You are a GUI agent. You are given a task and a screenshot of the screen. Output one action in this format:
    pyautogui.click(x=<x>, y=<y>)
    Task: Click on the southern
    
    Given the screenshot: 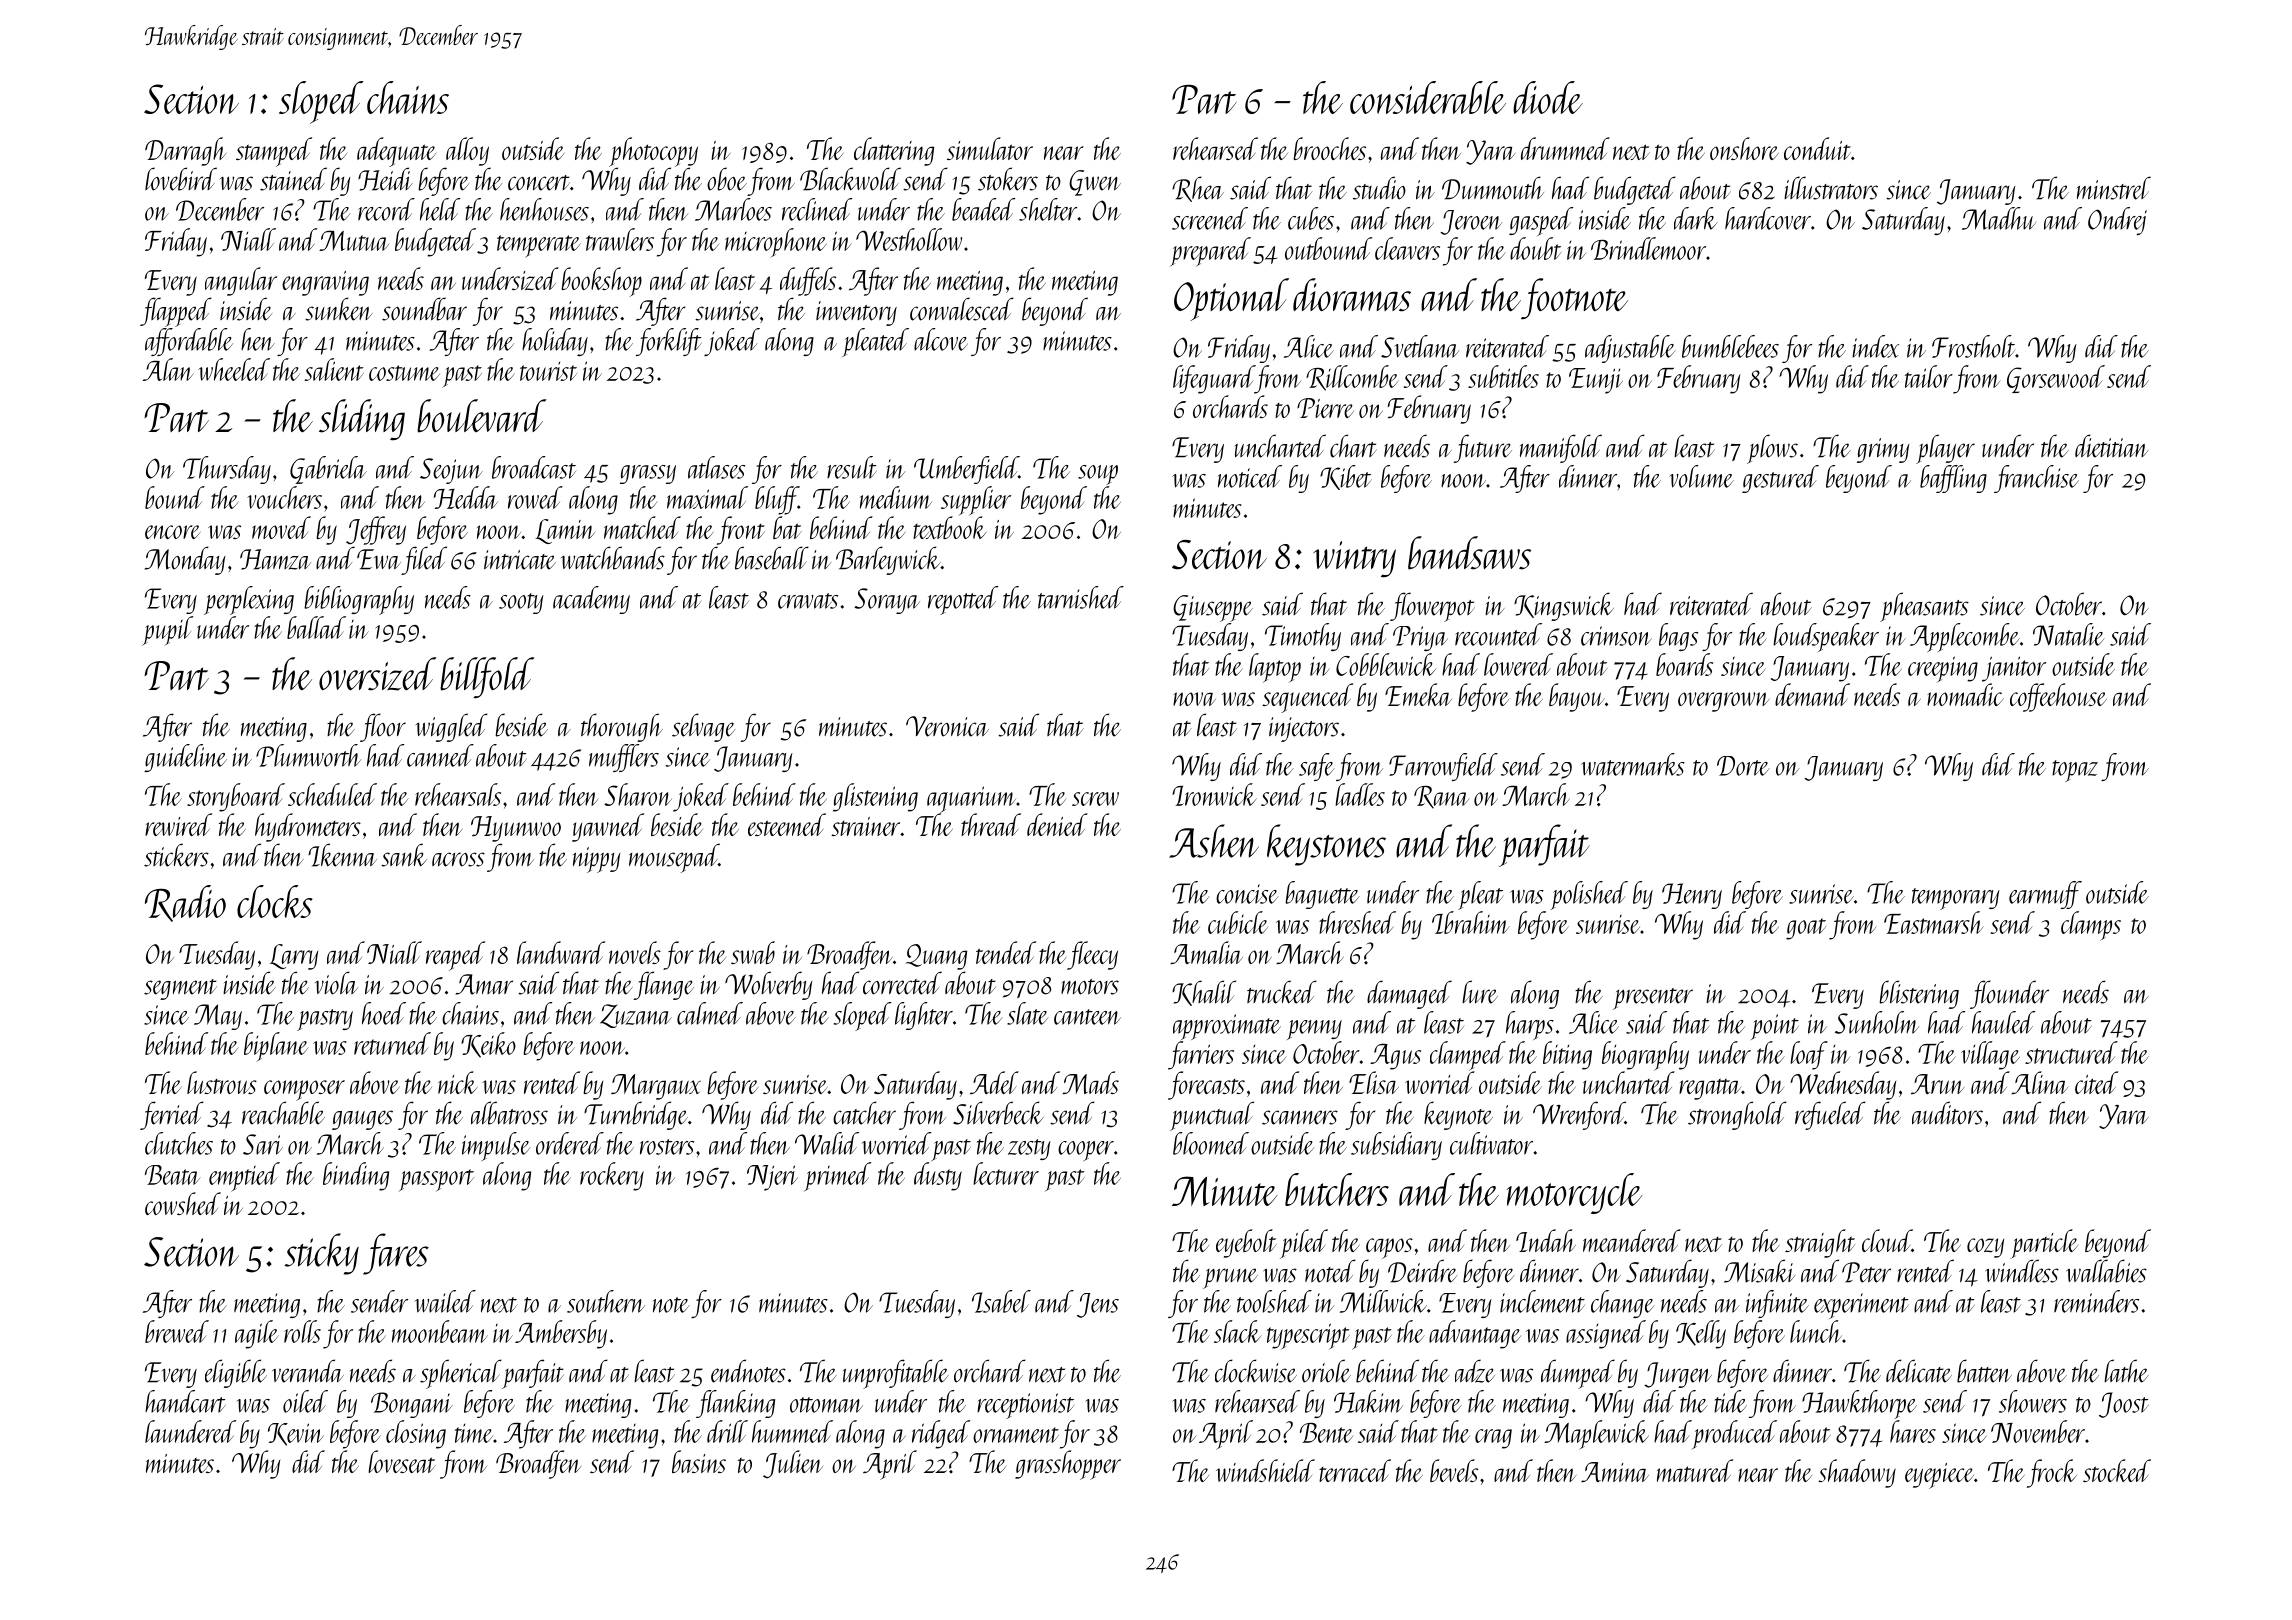 What is the action you would take?
    pyautogui.click(x=606, y=1301)
